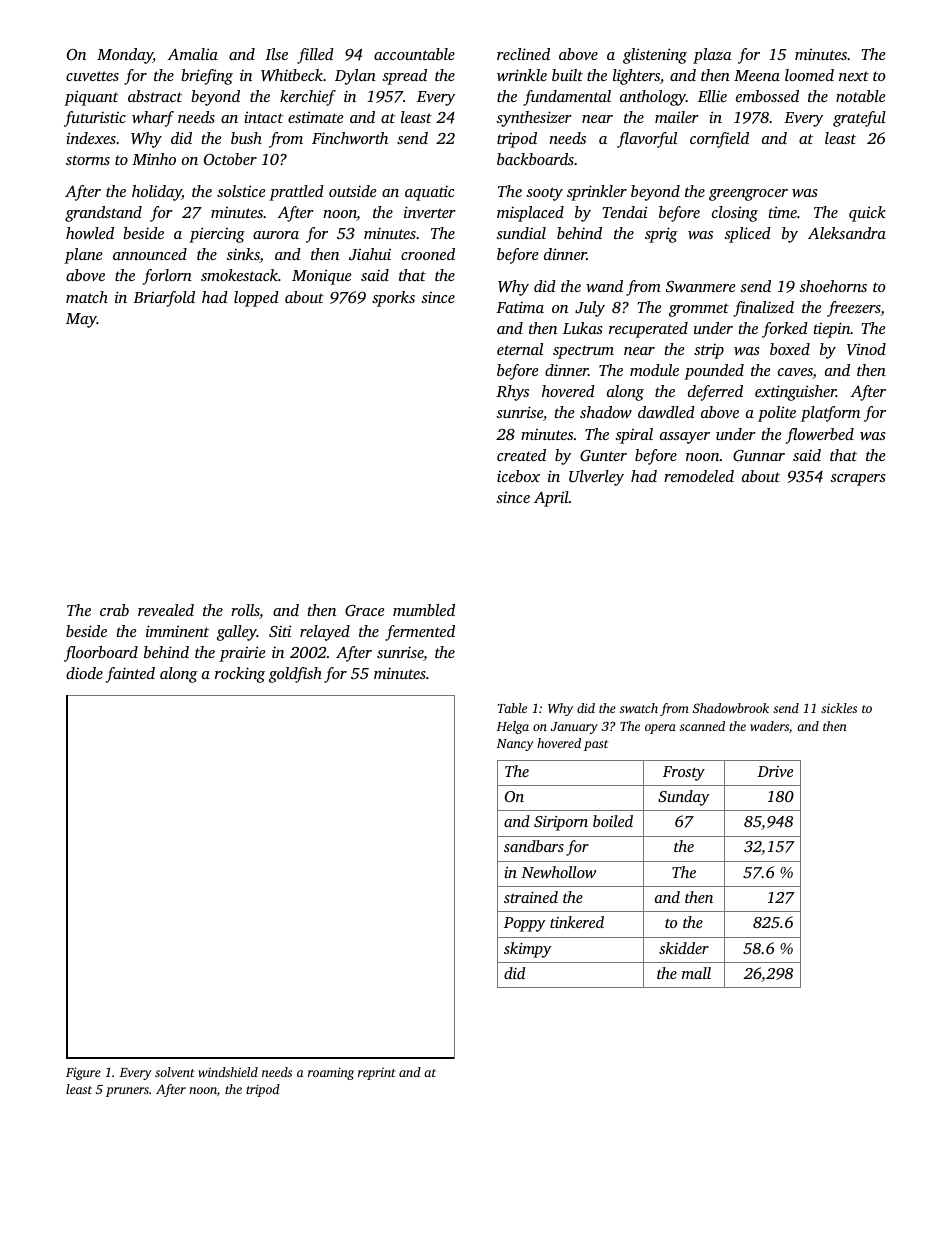 This screenshot has width=952, height=1233. Describe the element at coordinates (830, 414) in the screenshot. I see `platform` at that location.
